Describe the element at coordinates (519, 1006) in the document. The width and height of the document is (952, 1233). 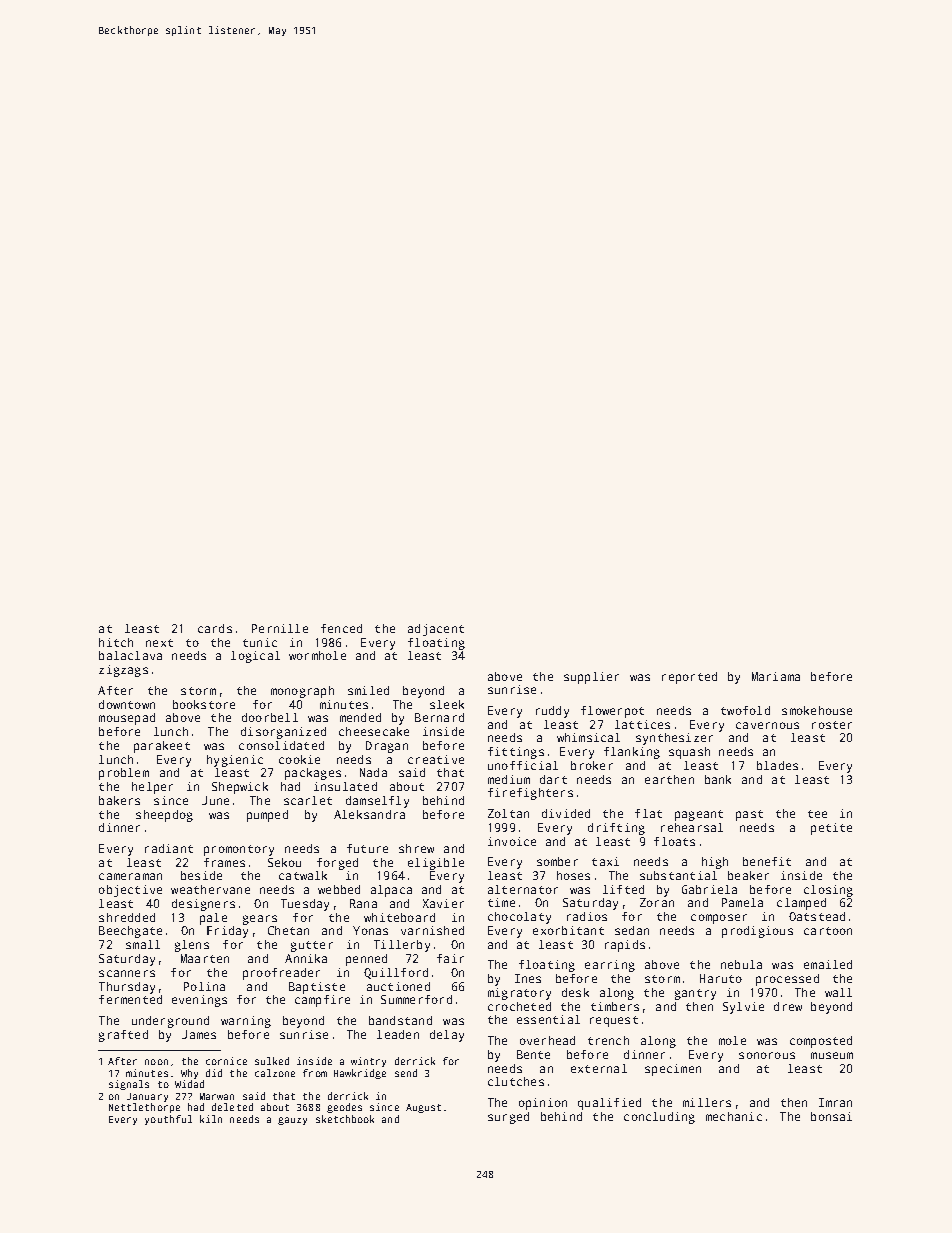
I see `crocheted` at that location.
